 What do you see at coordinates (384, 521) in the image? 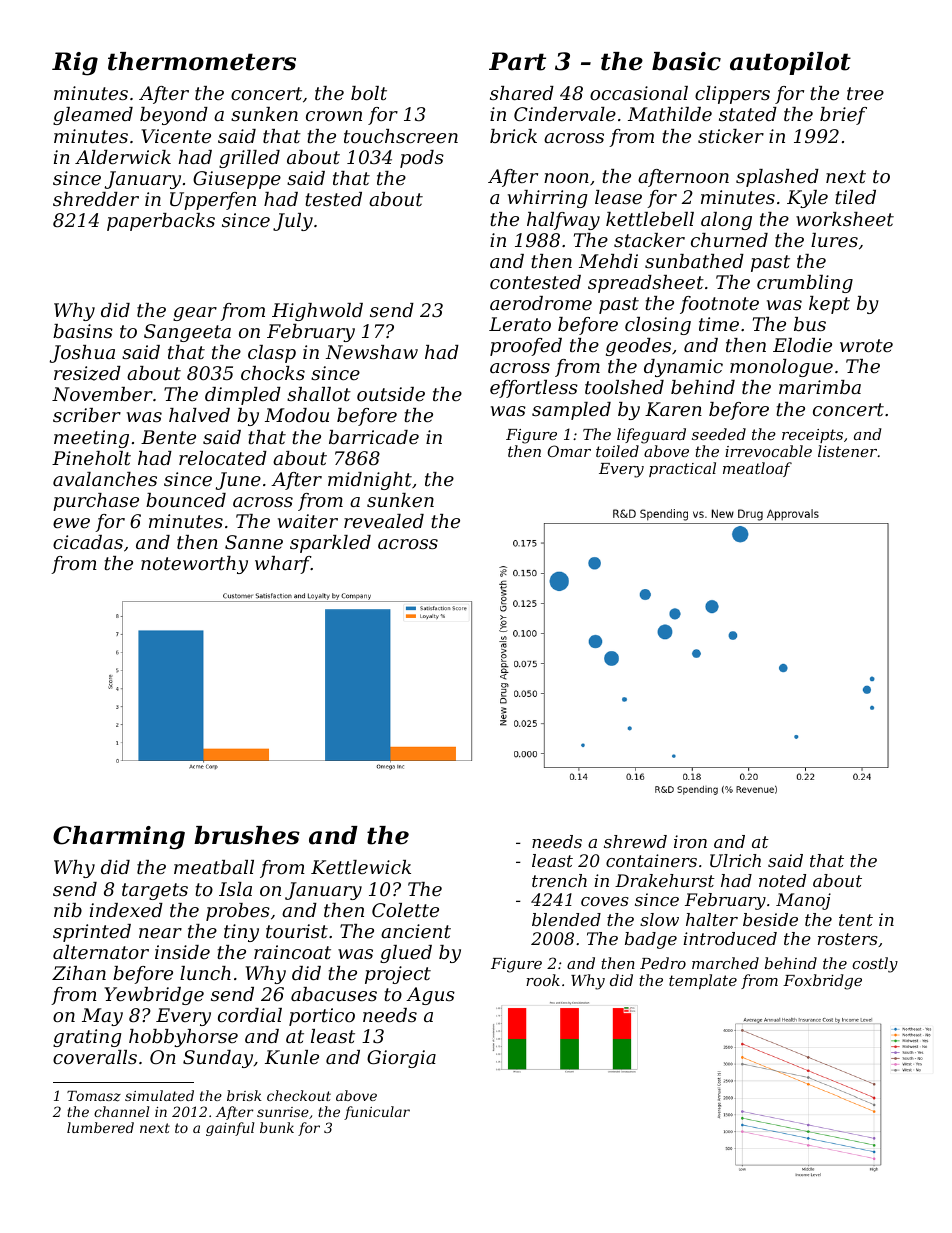
I see `revealed` at bounding box center [384, 521].
